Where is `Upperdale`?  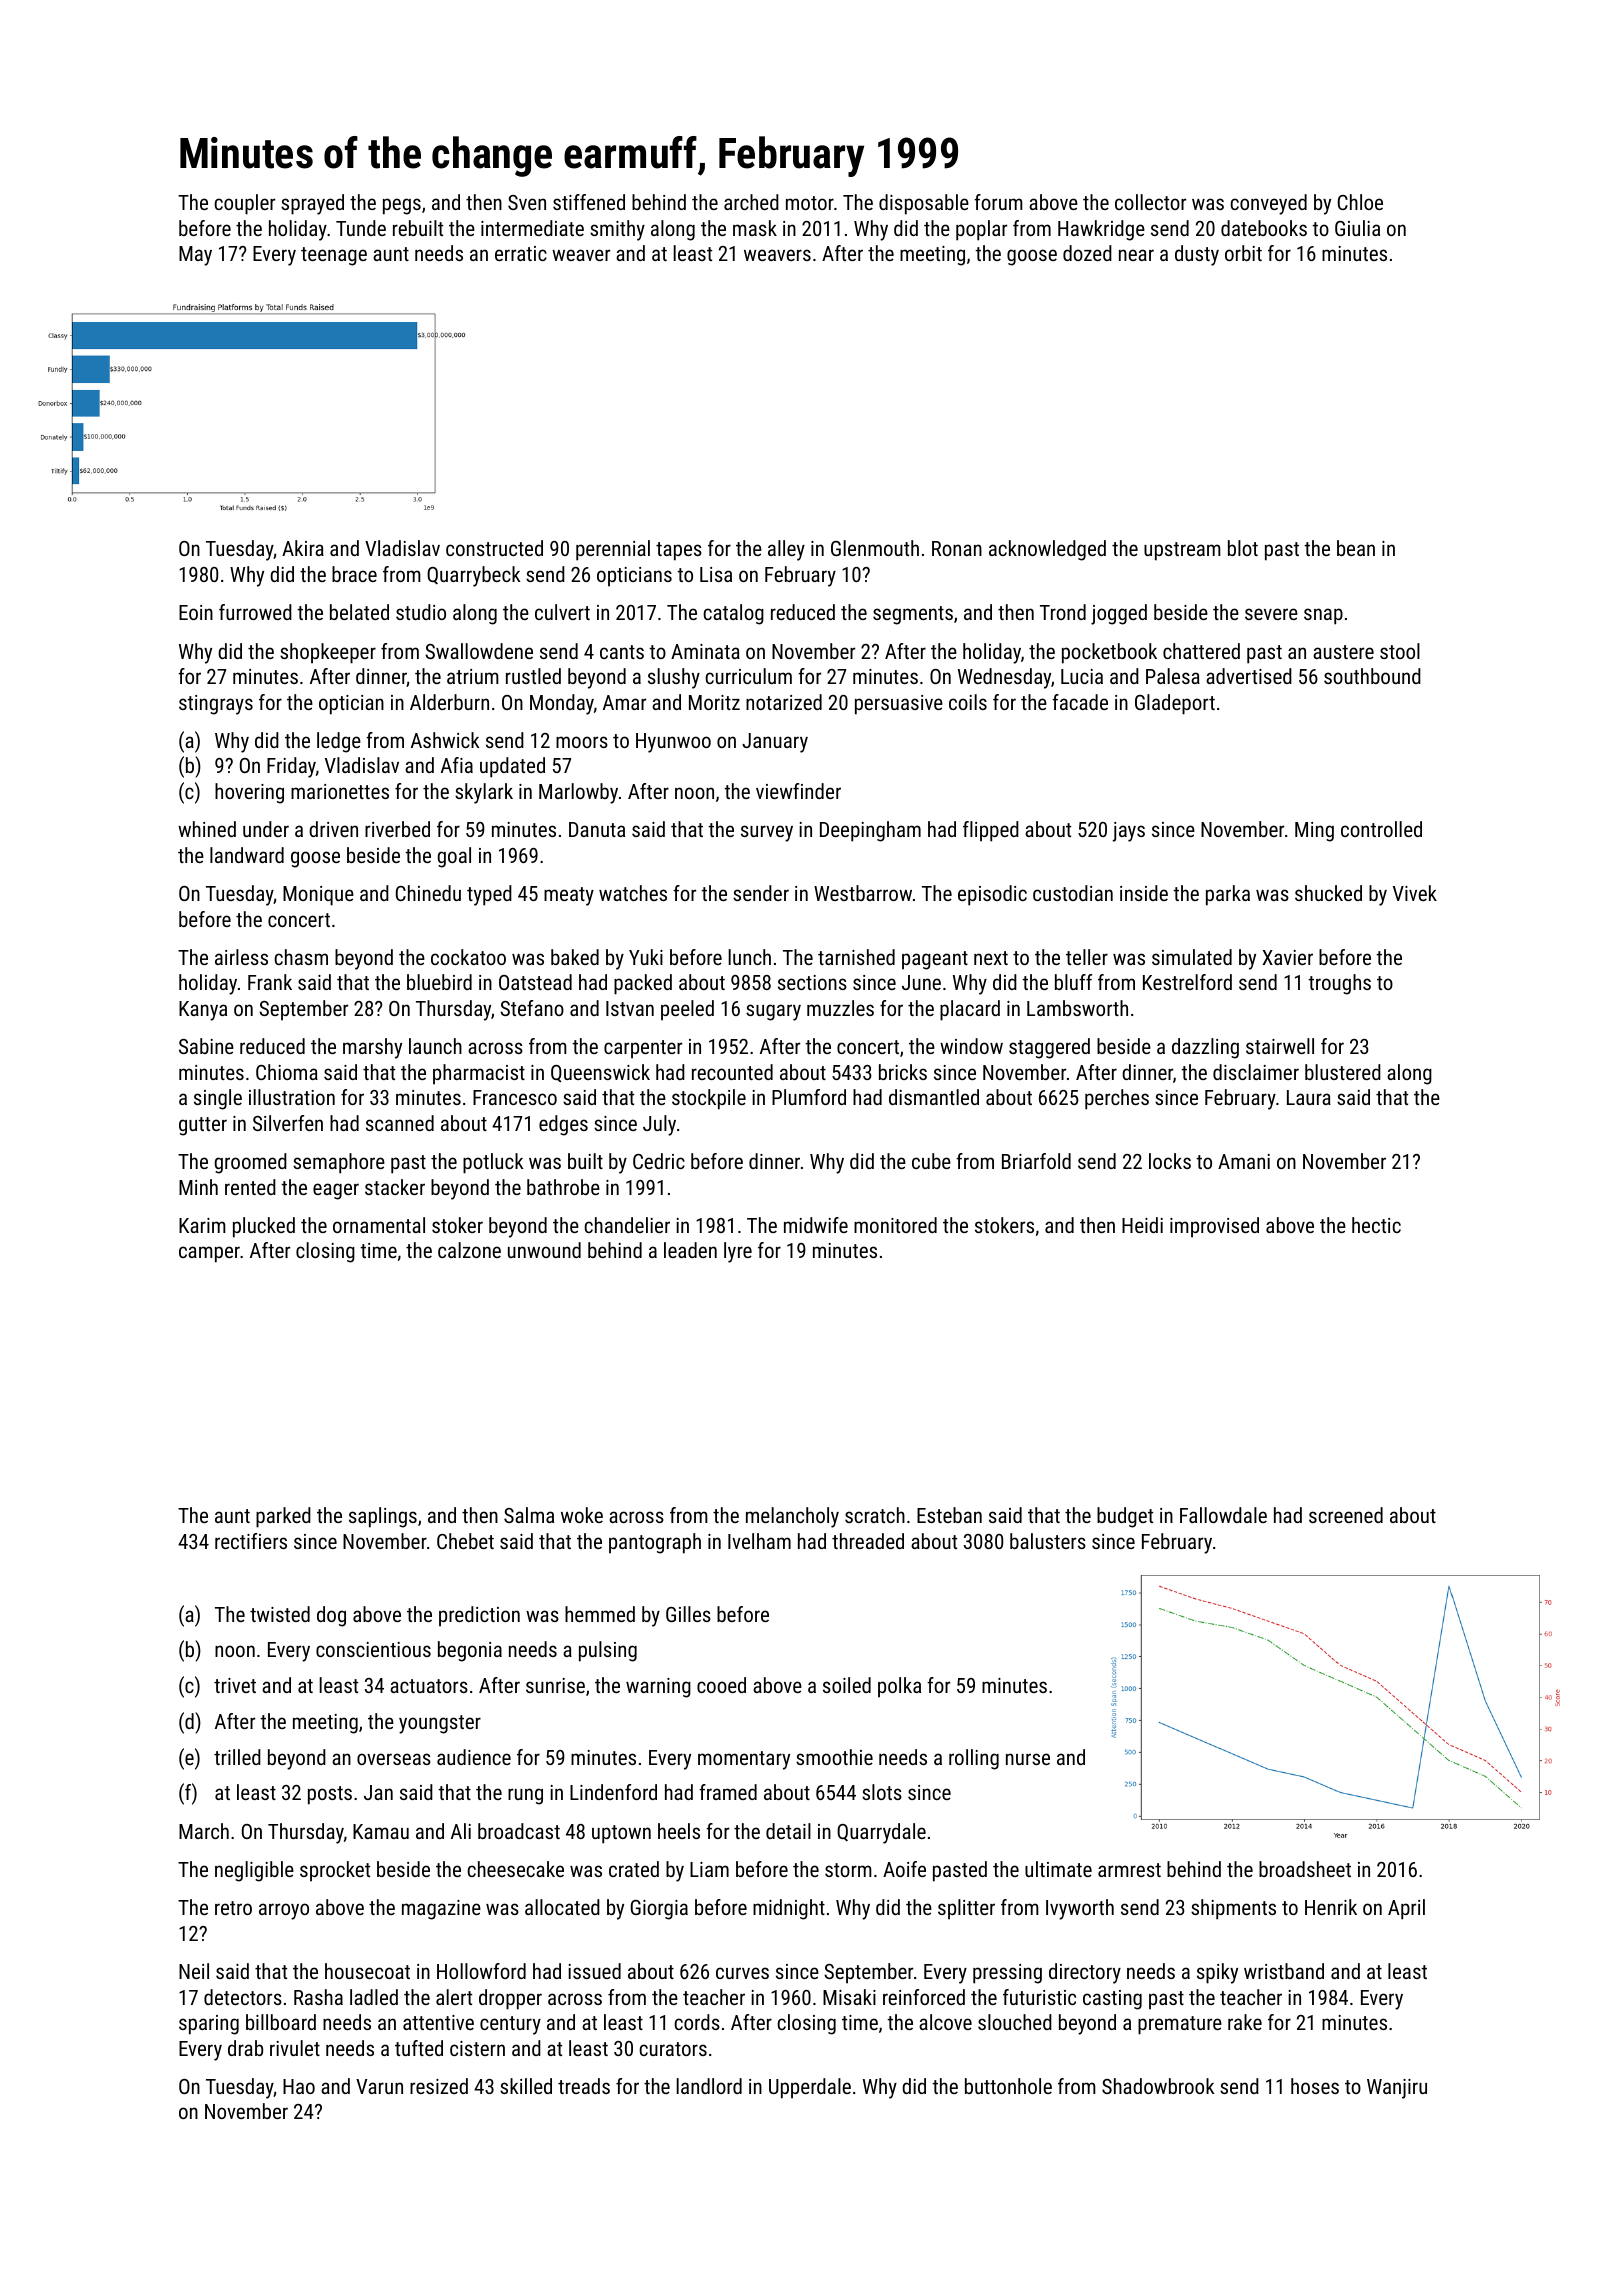 Upperdale is located at coordinates (810, 2088).
